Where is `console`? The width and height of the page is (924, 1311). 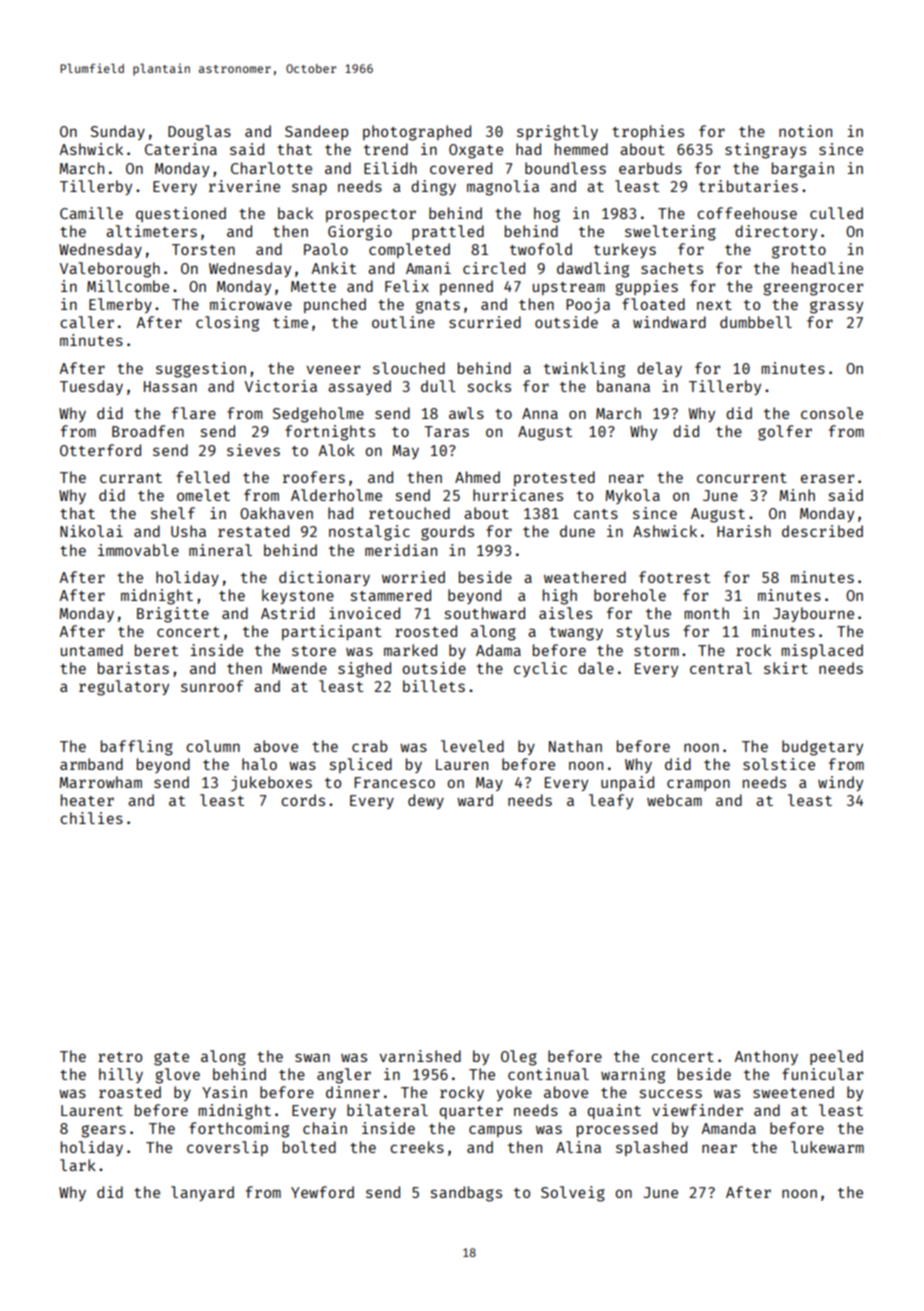 console is located at coordinates (832, 413).
